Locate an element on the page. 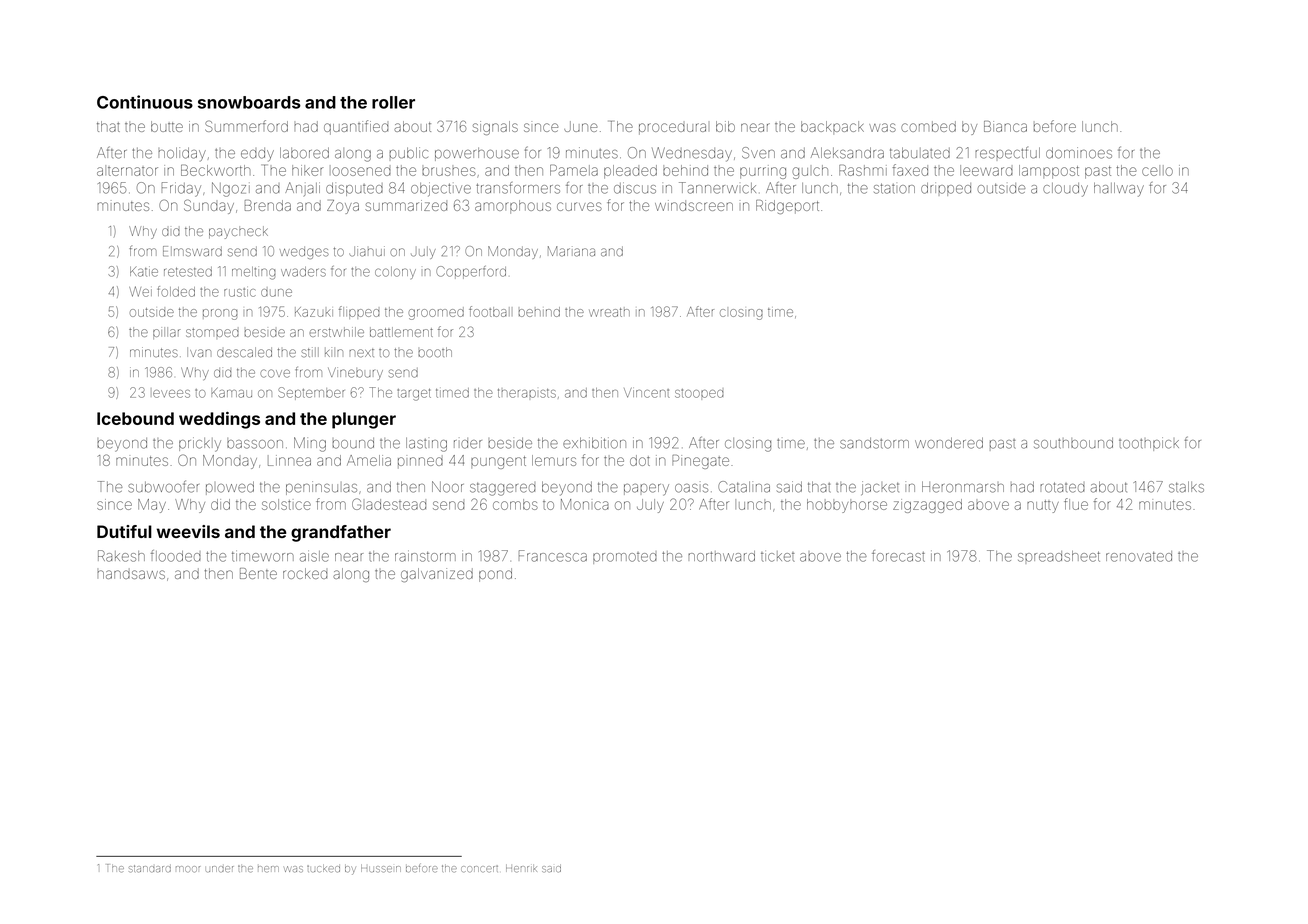 The image size is (1308, 924). under is located at coordinates (219, 869).
